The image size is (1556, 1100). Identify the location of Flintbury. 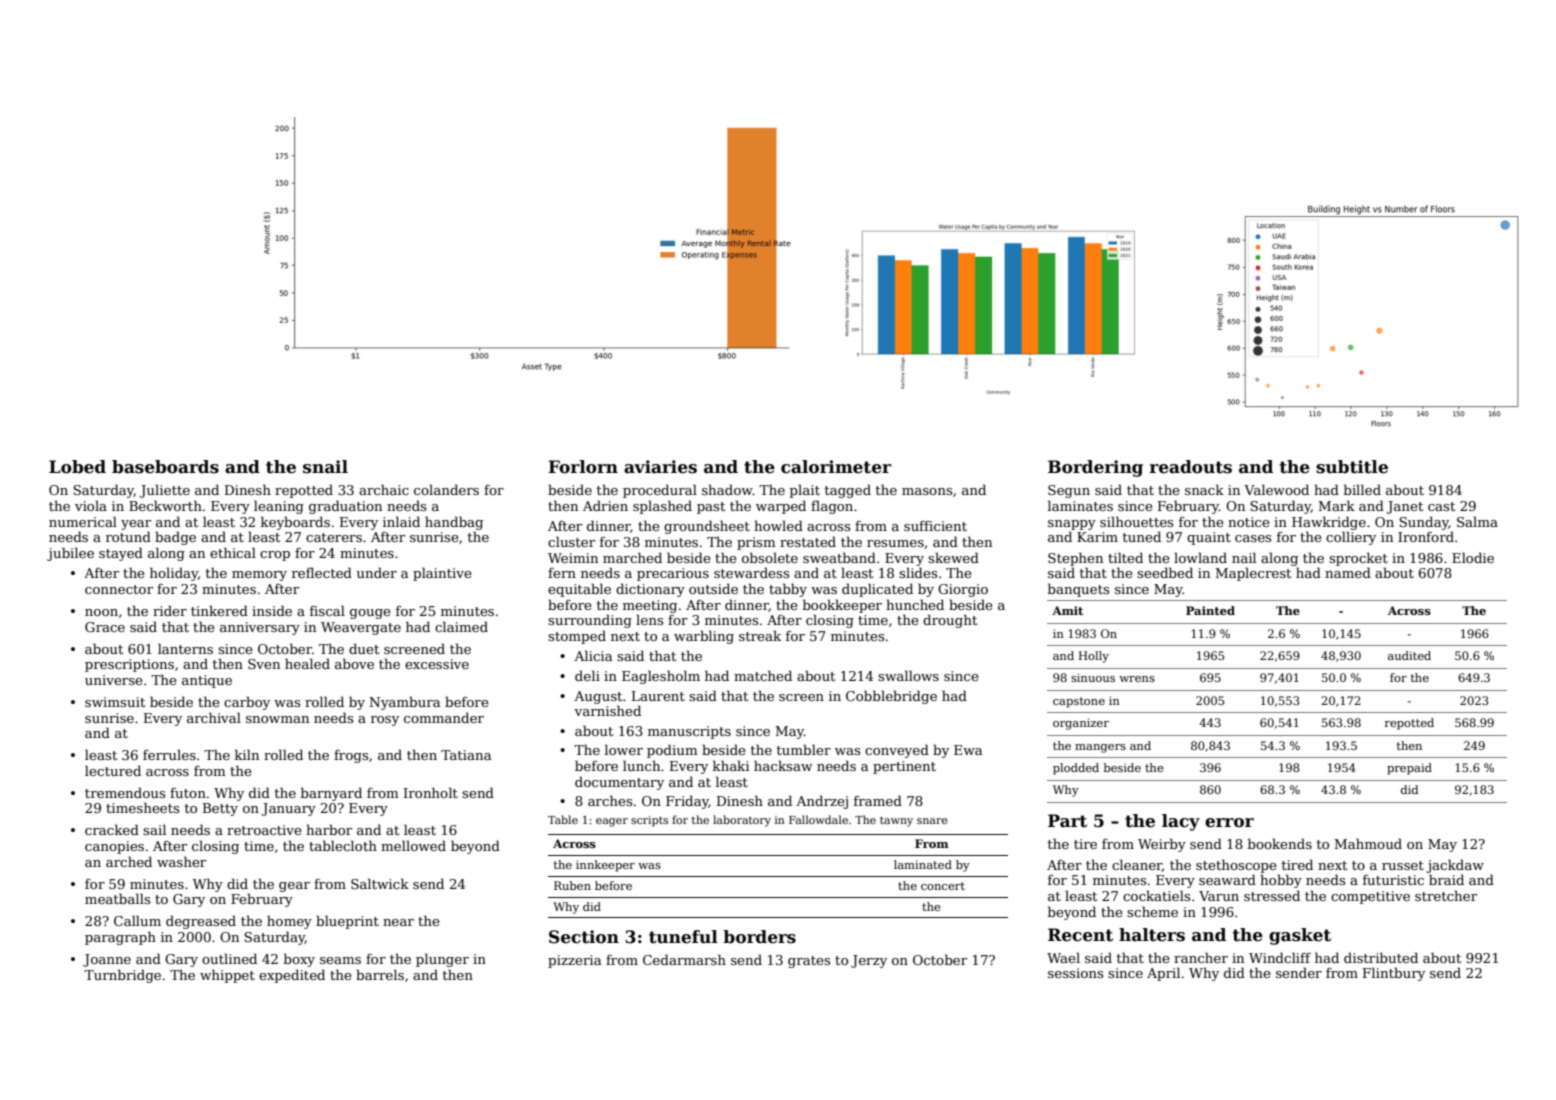
(1394, 974).
